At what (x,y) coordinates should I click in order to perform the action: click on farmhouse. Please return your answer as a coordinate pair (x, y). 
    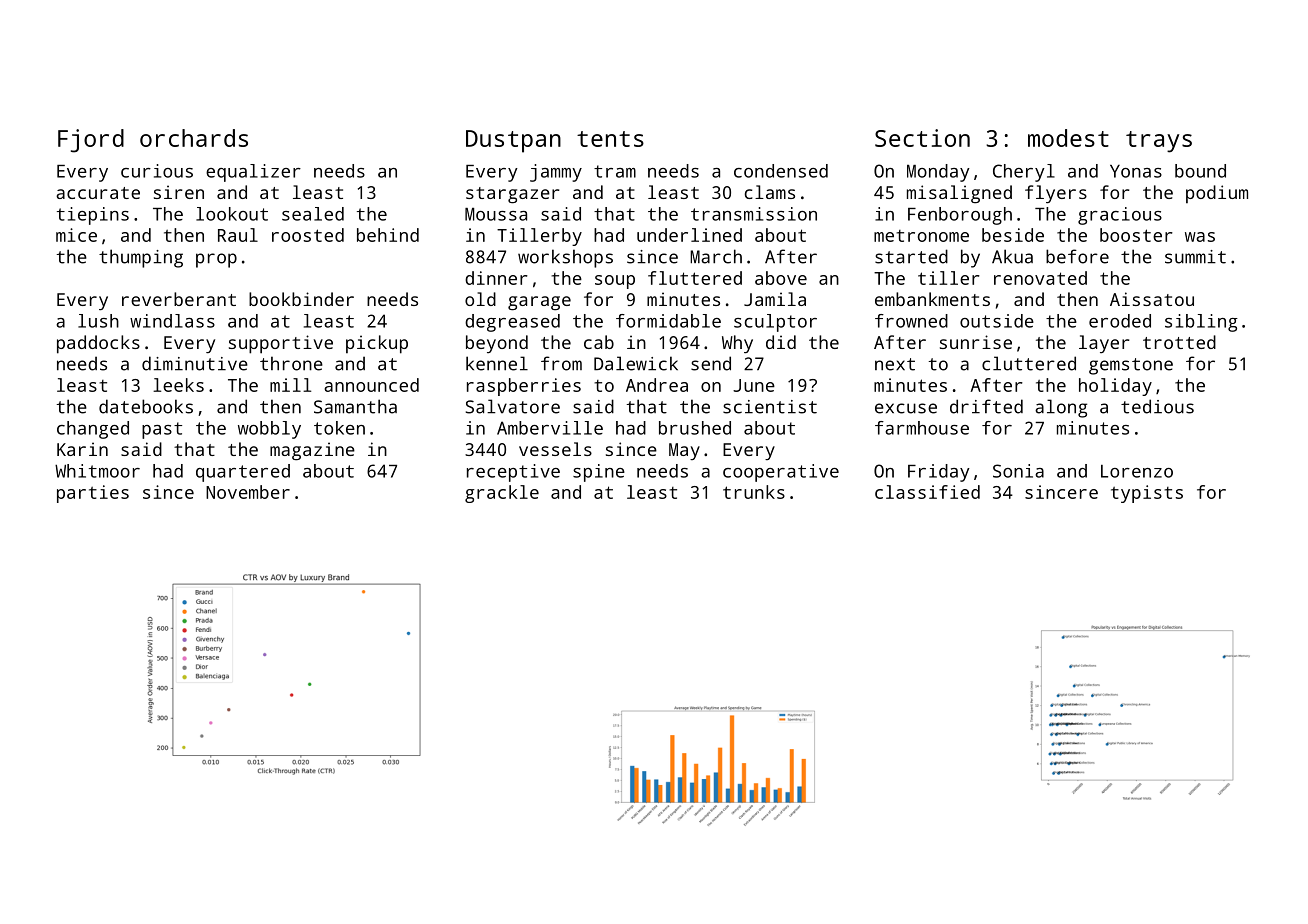
    Looking at the image, I should click on (922, 428).
